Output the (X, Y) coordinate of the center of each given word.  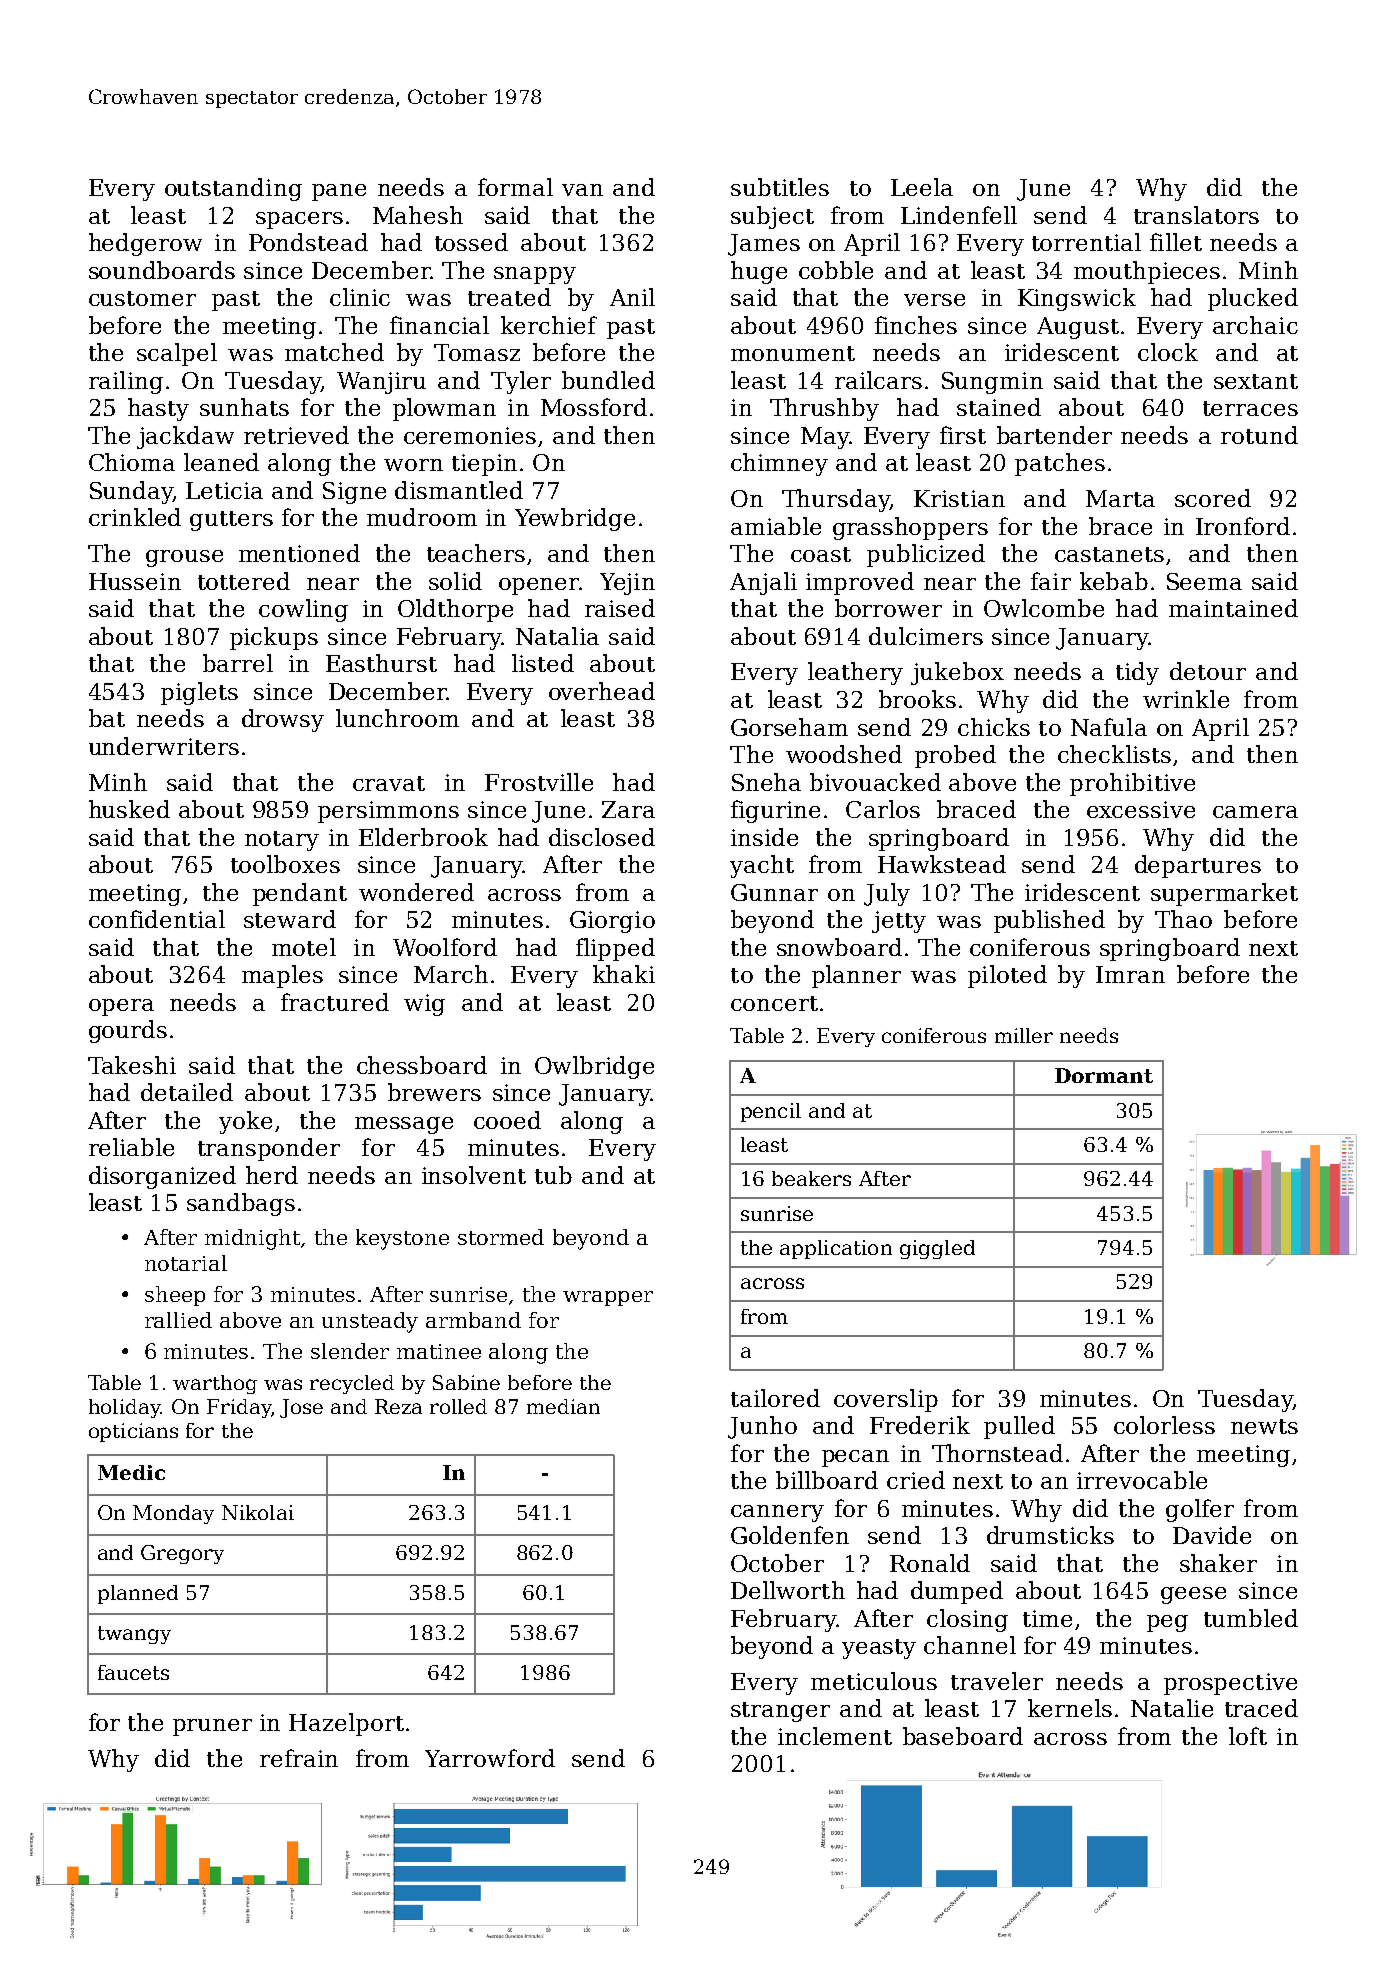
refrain (299, 1758)
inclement (835, 1736)
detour (1208, 671)
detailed (187, 1092)
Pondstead (308, 242)
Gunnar (774, 892)
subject (772, 217)
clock (1168, 352)
